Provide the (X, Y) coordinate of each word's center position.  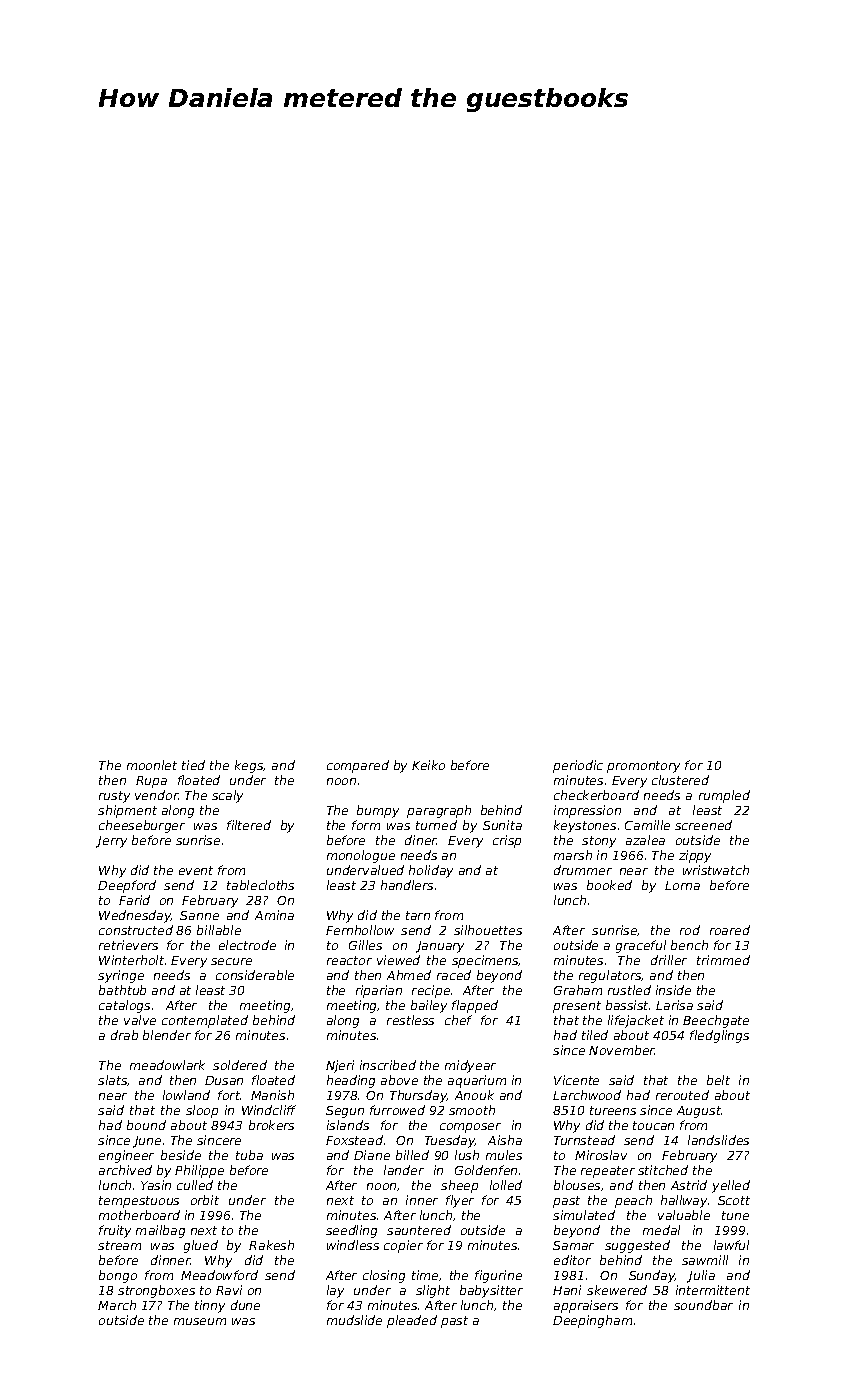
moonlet (152, 765)
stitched (663, 1170)
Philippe (199, 1171)
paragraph (439, 811)
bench (689, 945)
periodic (578, 766)
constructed (136, 930)
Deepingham (592, 1321)
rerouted (682, 1095)
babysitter (491, 1291)
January (440, 947)
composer (470, 1128)
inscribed (388, 1065)
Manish (272, 1095)
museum (200, 1321)
